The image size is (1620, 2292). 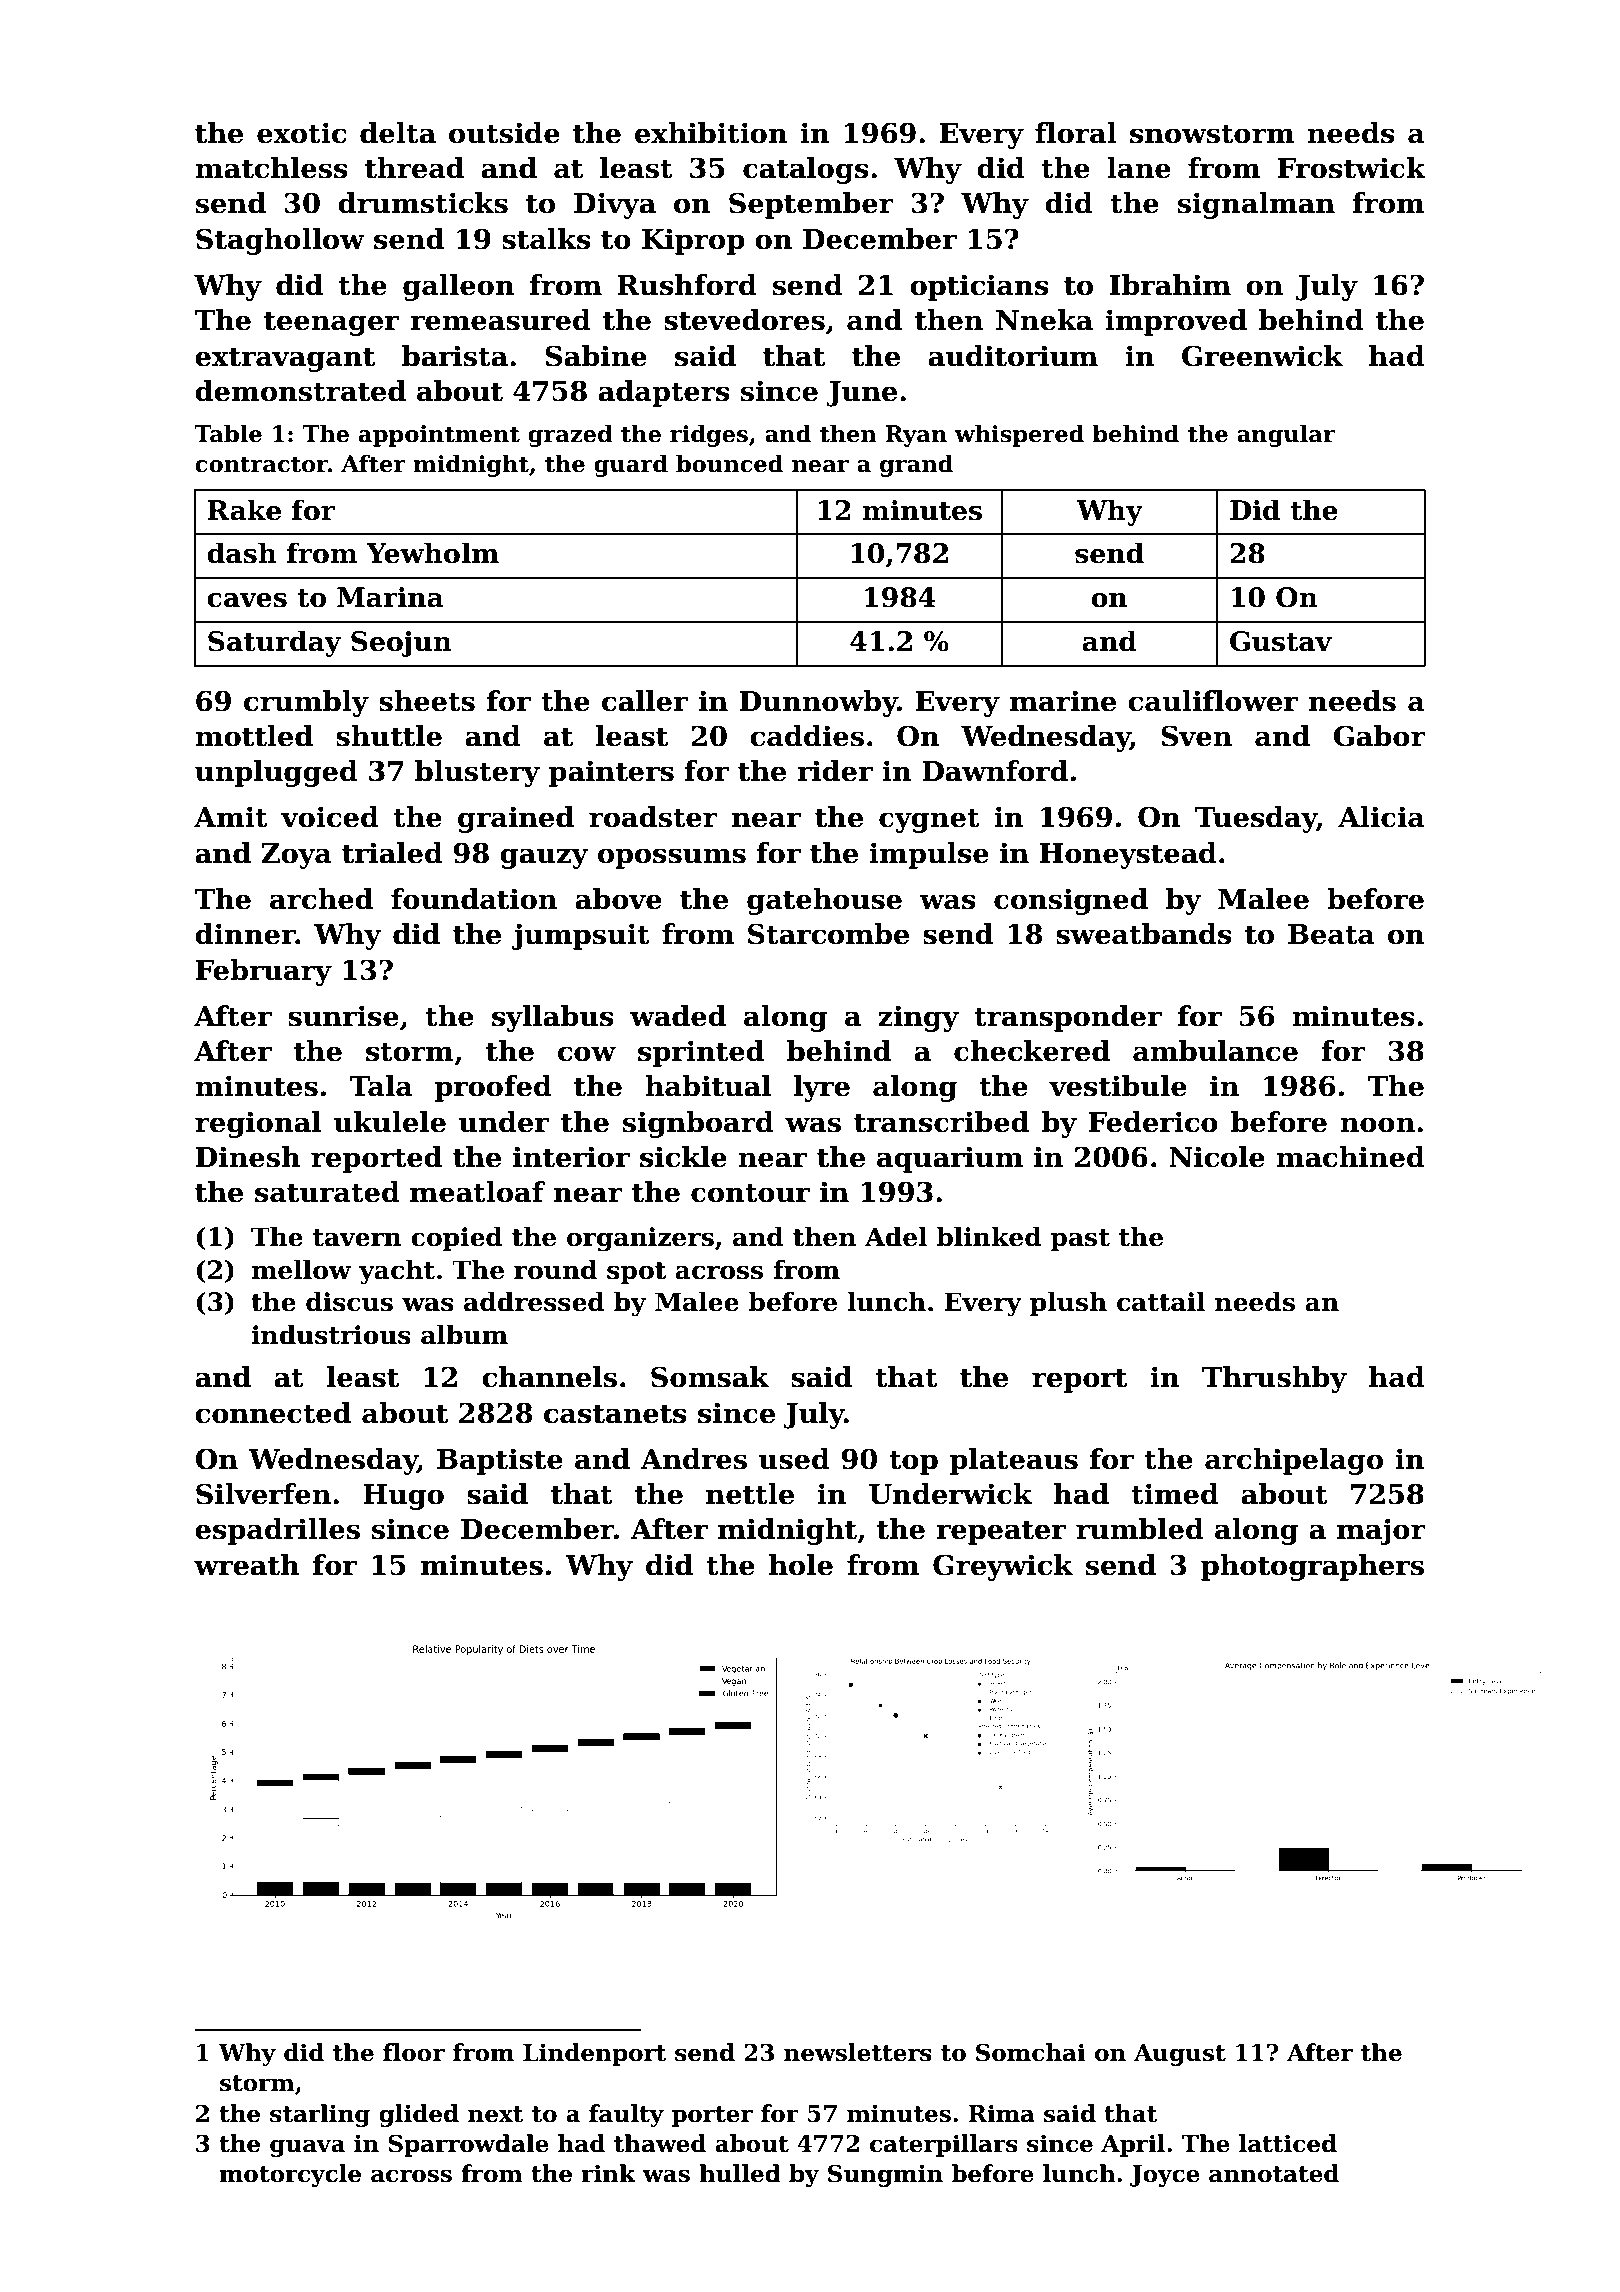 What do you see at coordinates (290, 2175) in the screenshot?
I see `motorcycle` at bounding box center [290, 2175].
